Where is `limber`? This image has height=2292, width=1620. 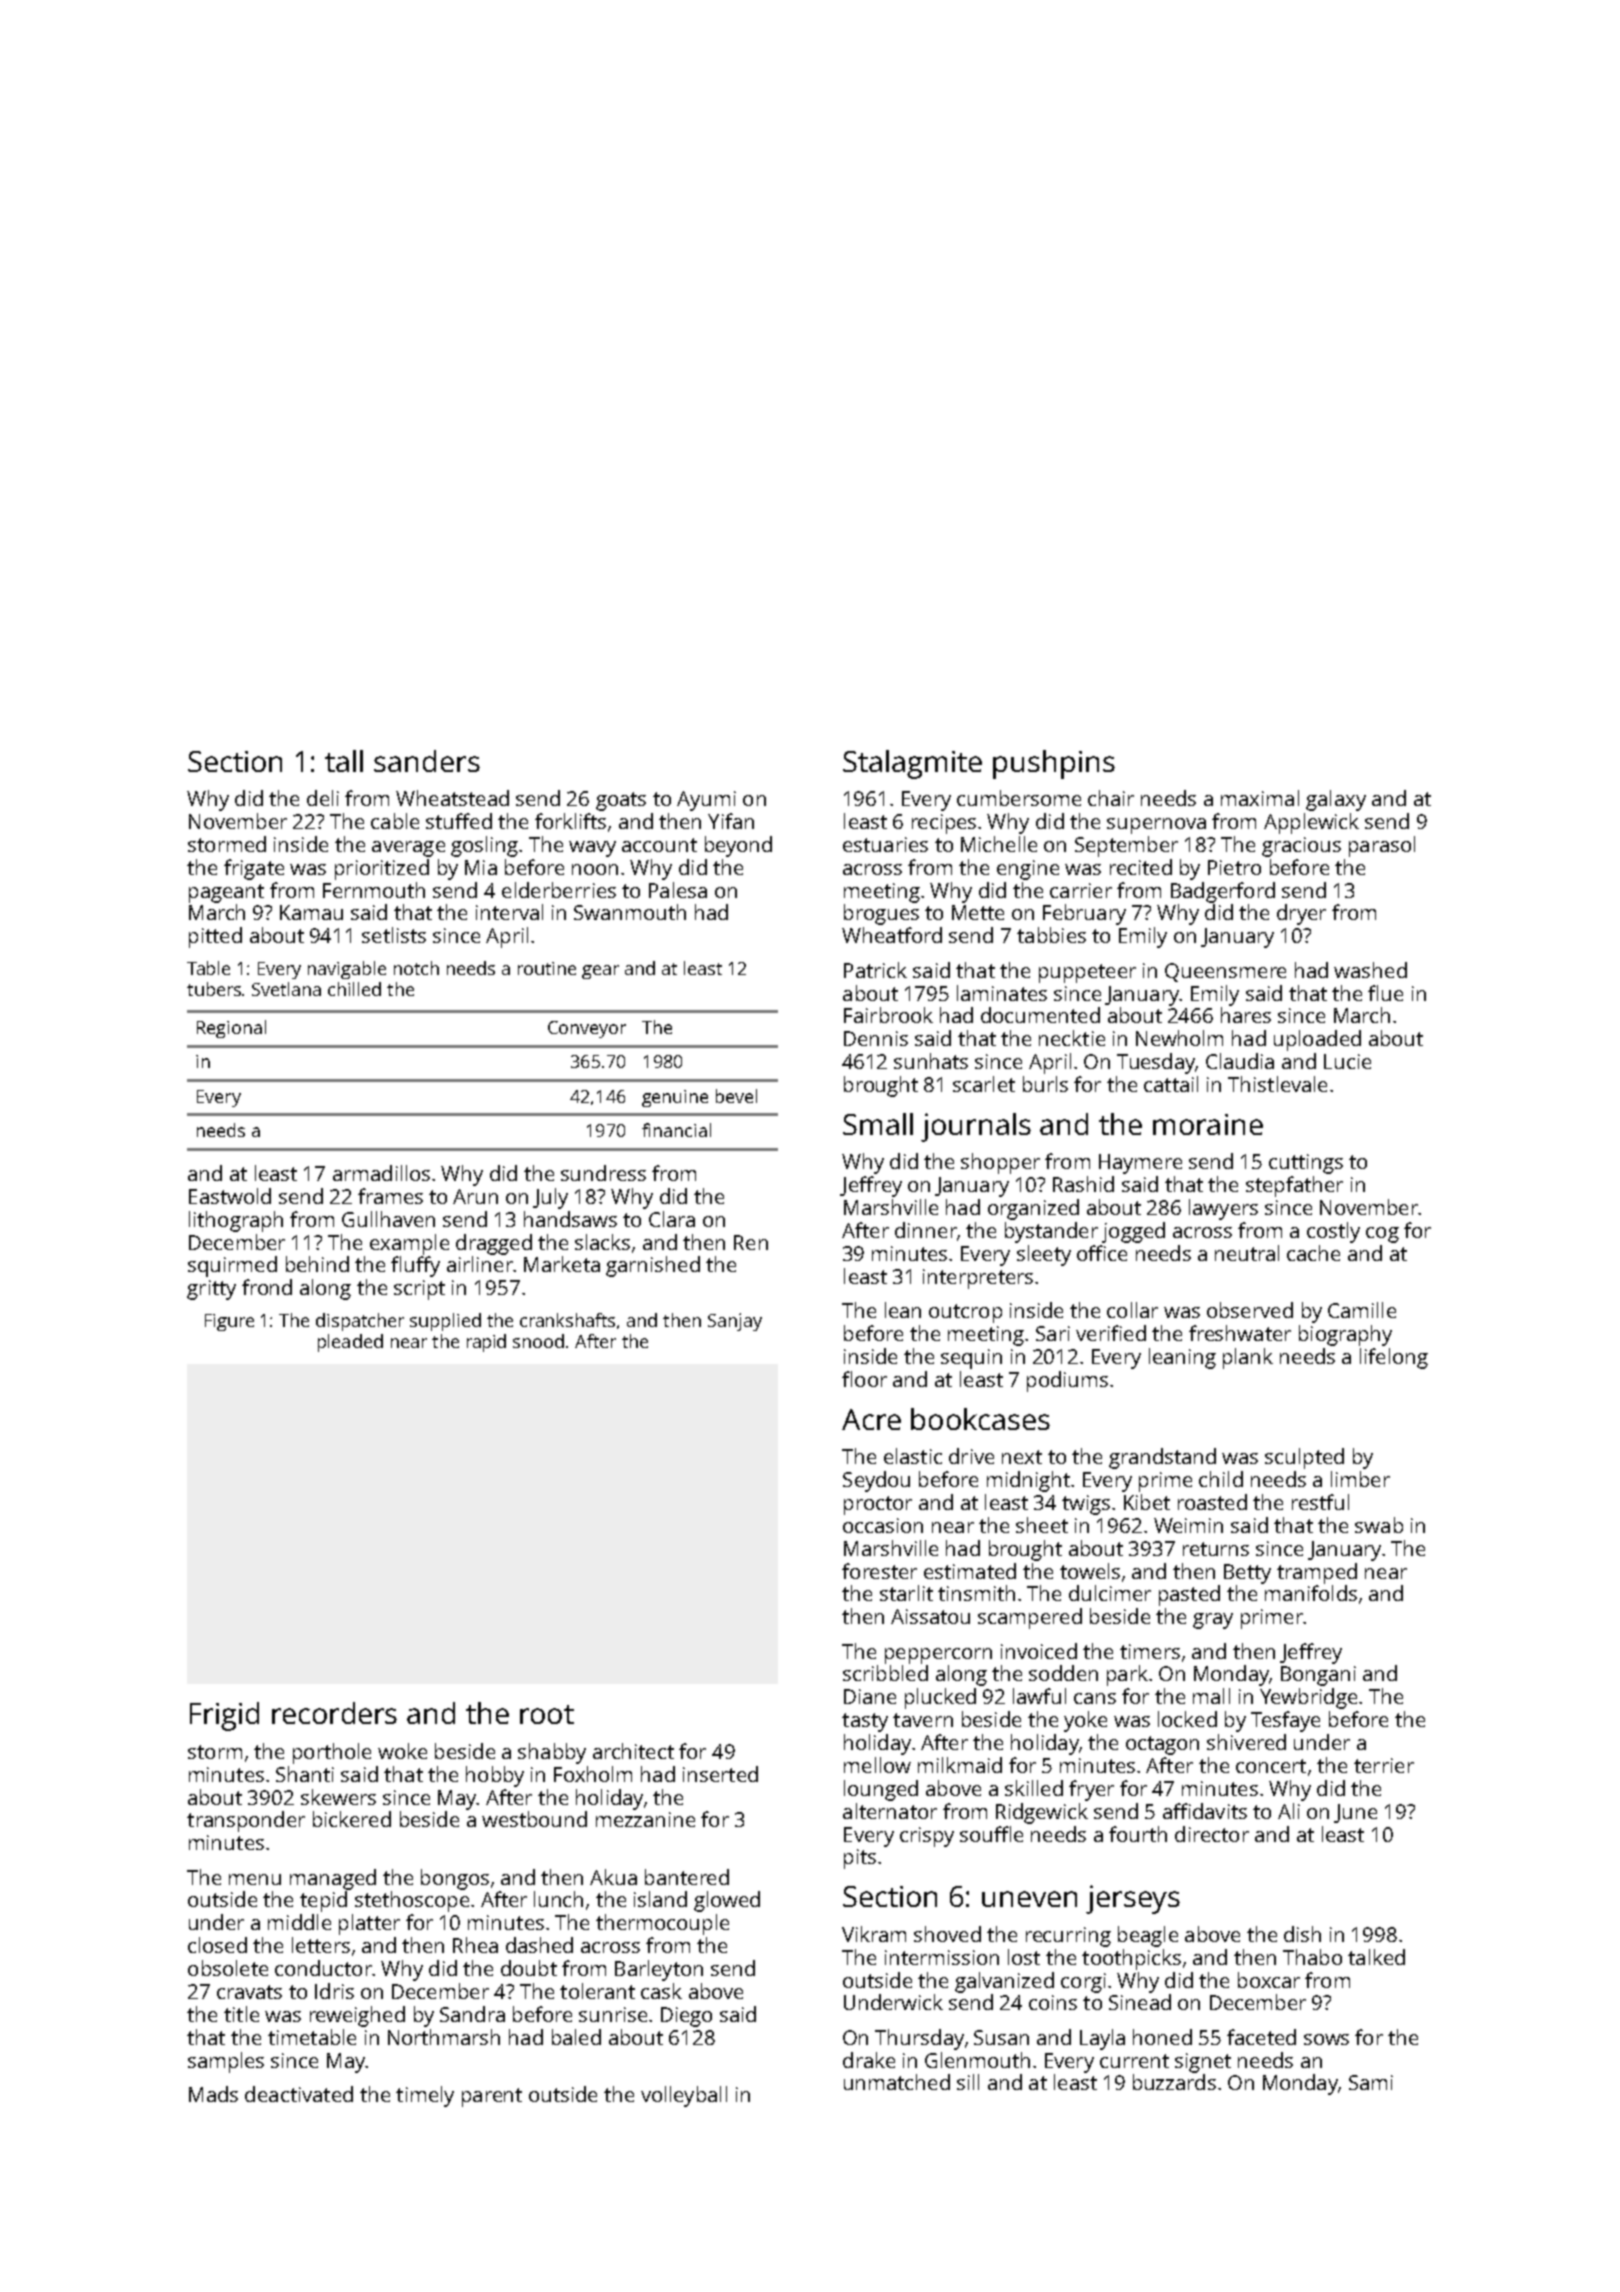 limber is located at coordinates (1360, 1479).
